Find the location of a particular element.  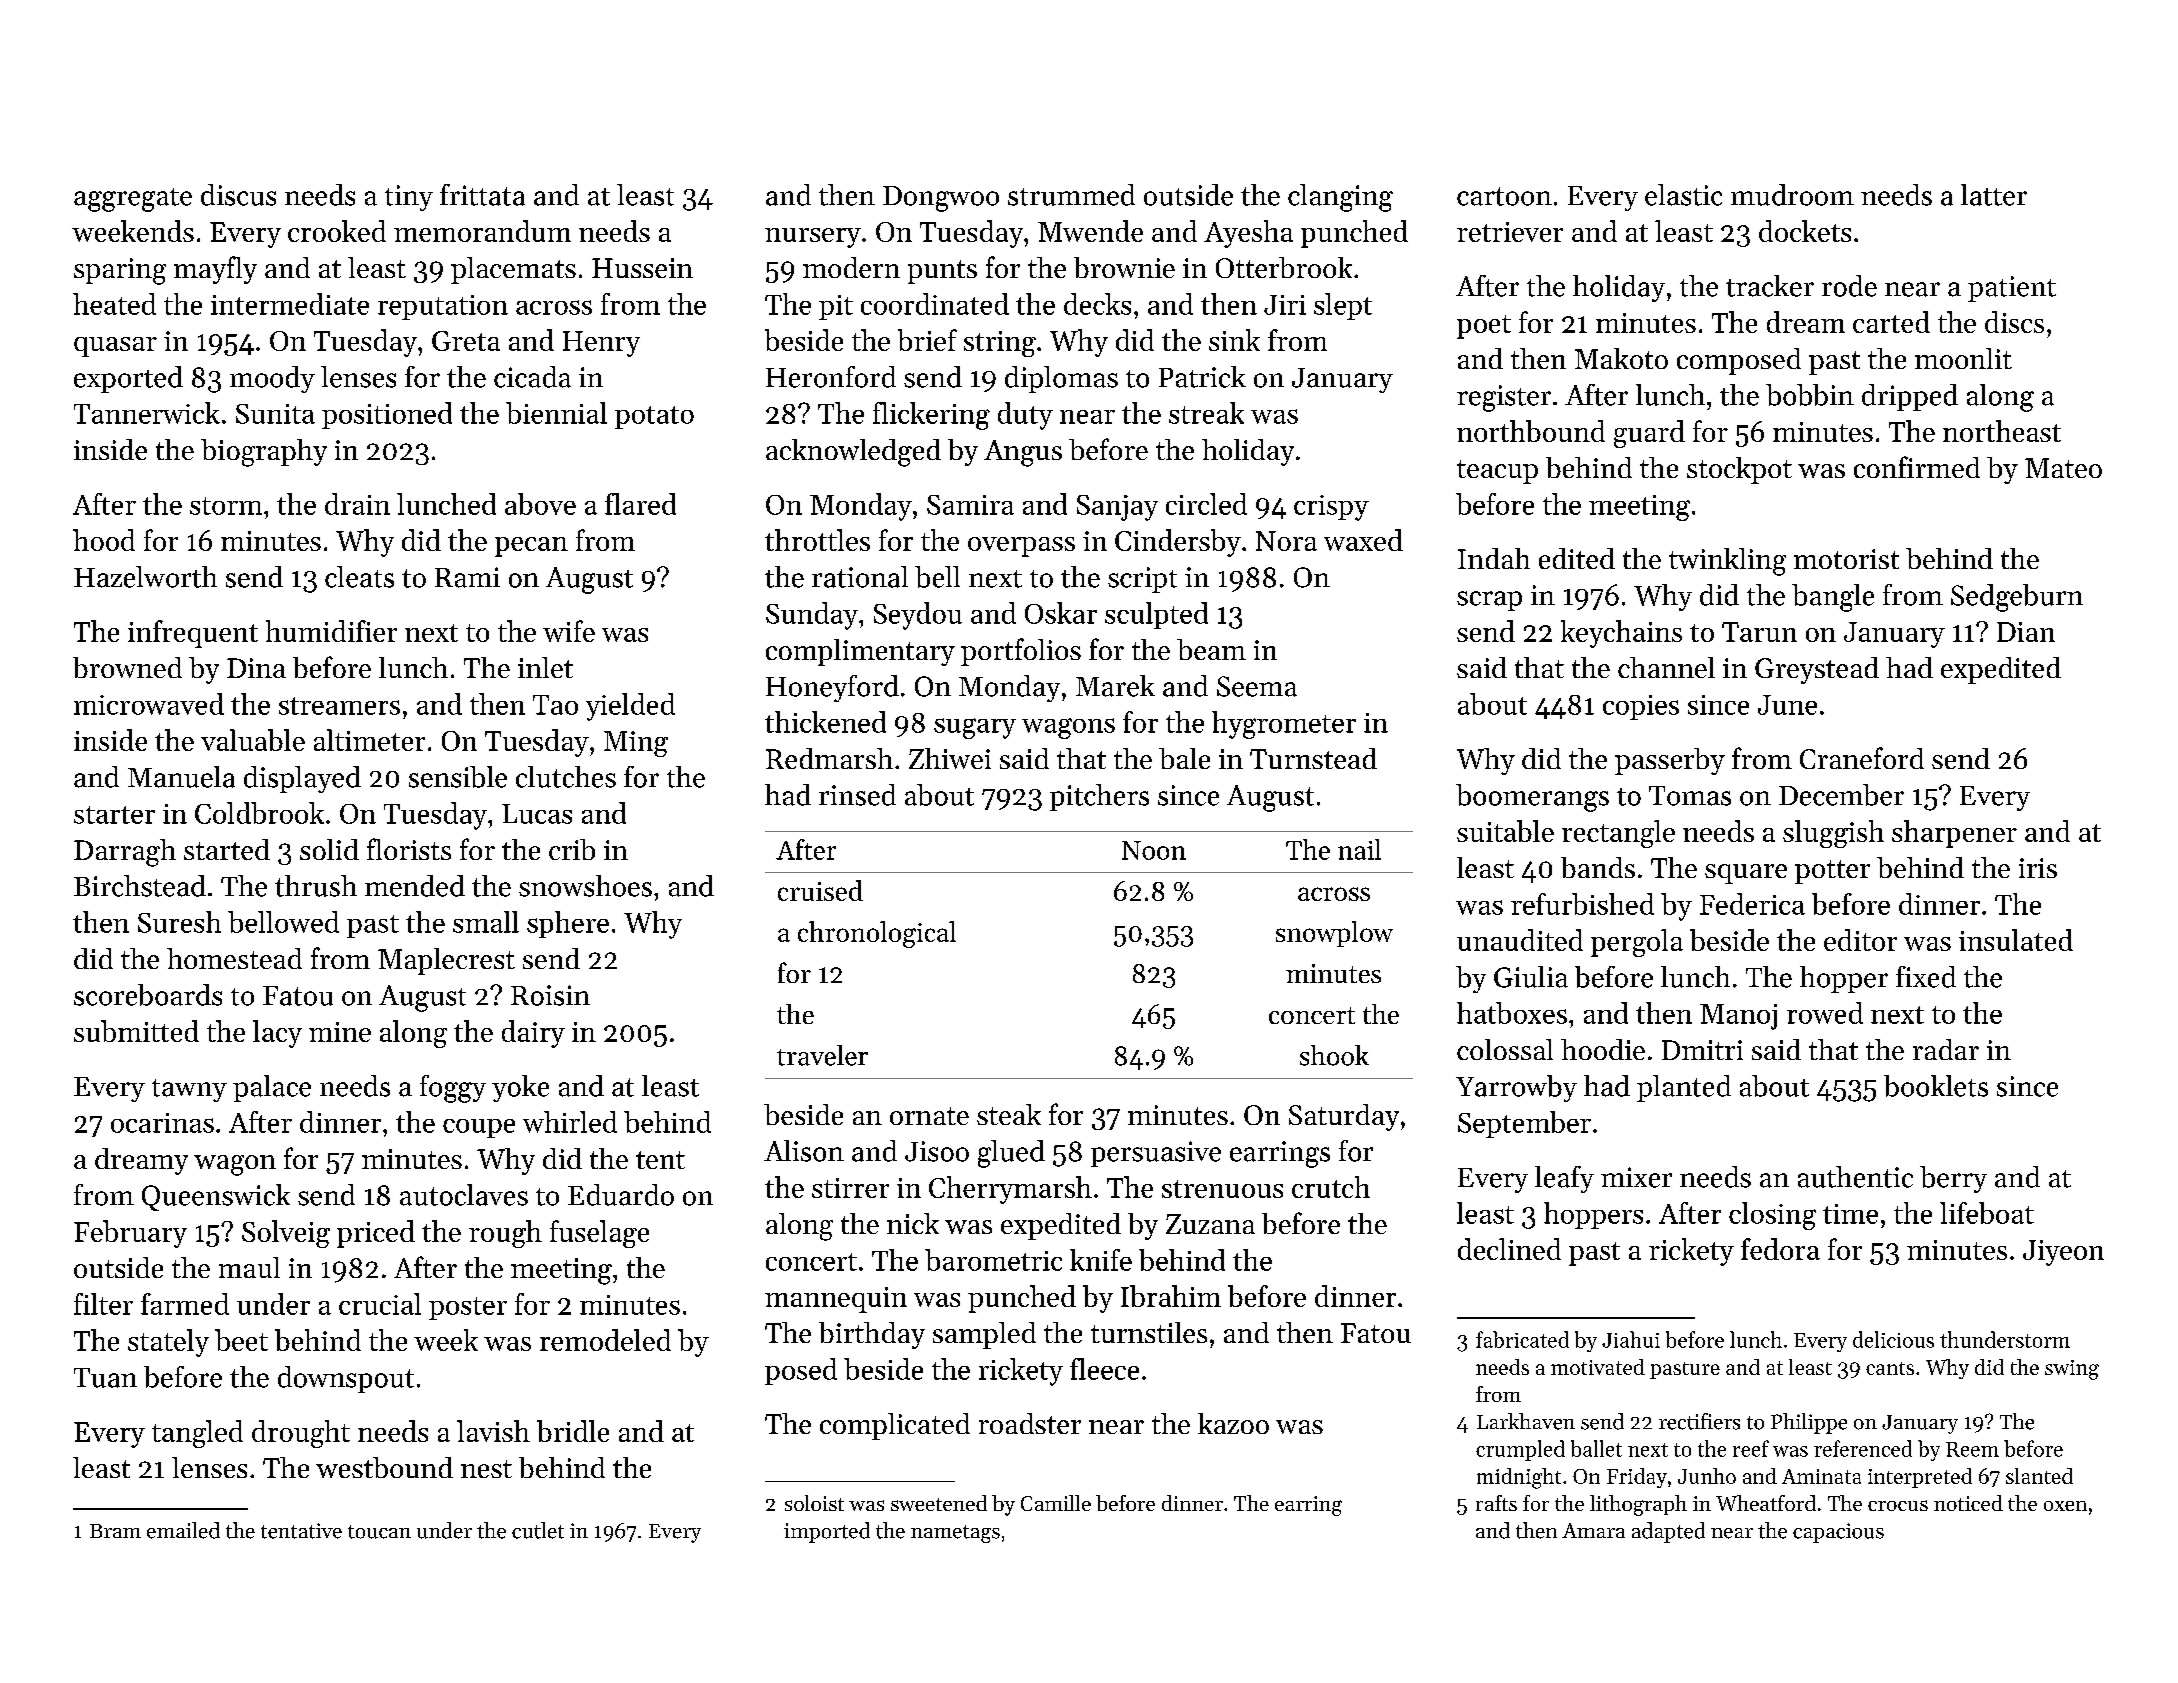

crib is located at coordinates (572, 849).
